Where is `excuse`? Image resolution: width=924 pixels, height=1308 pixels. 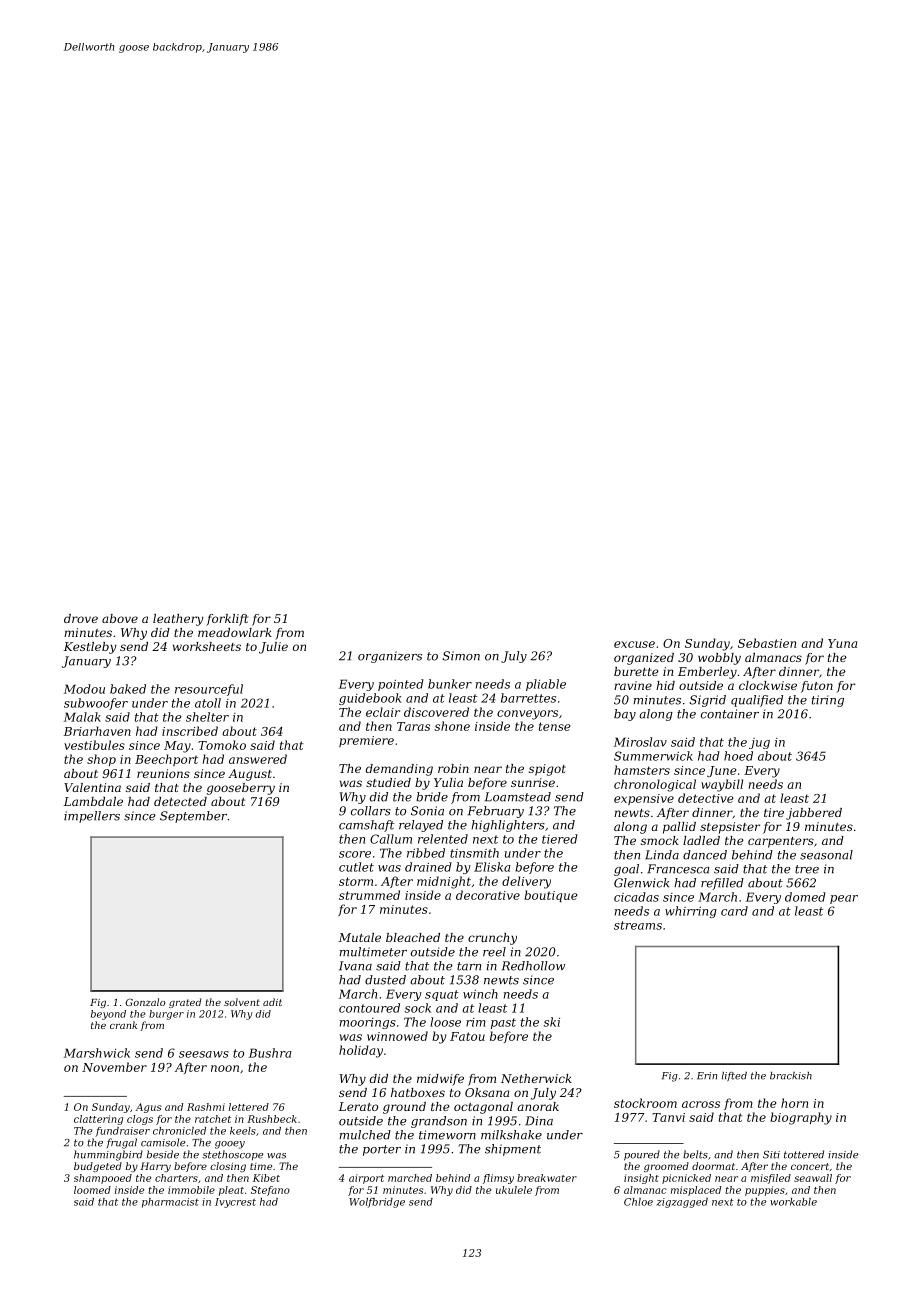 excuse is located at coordinates (634, 644).
